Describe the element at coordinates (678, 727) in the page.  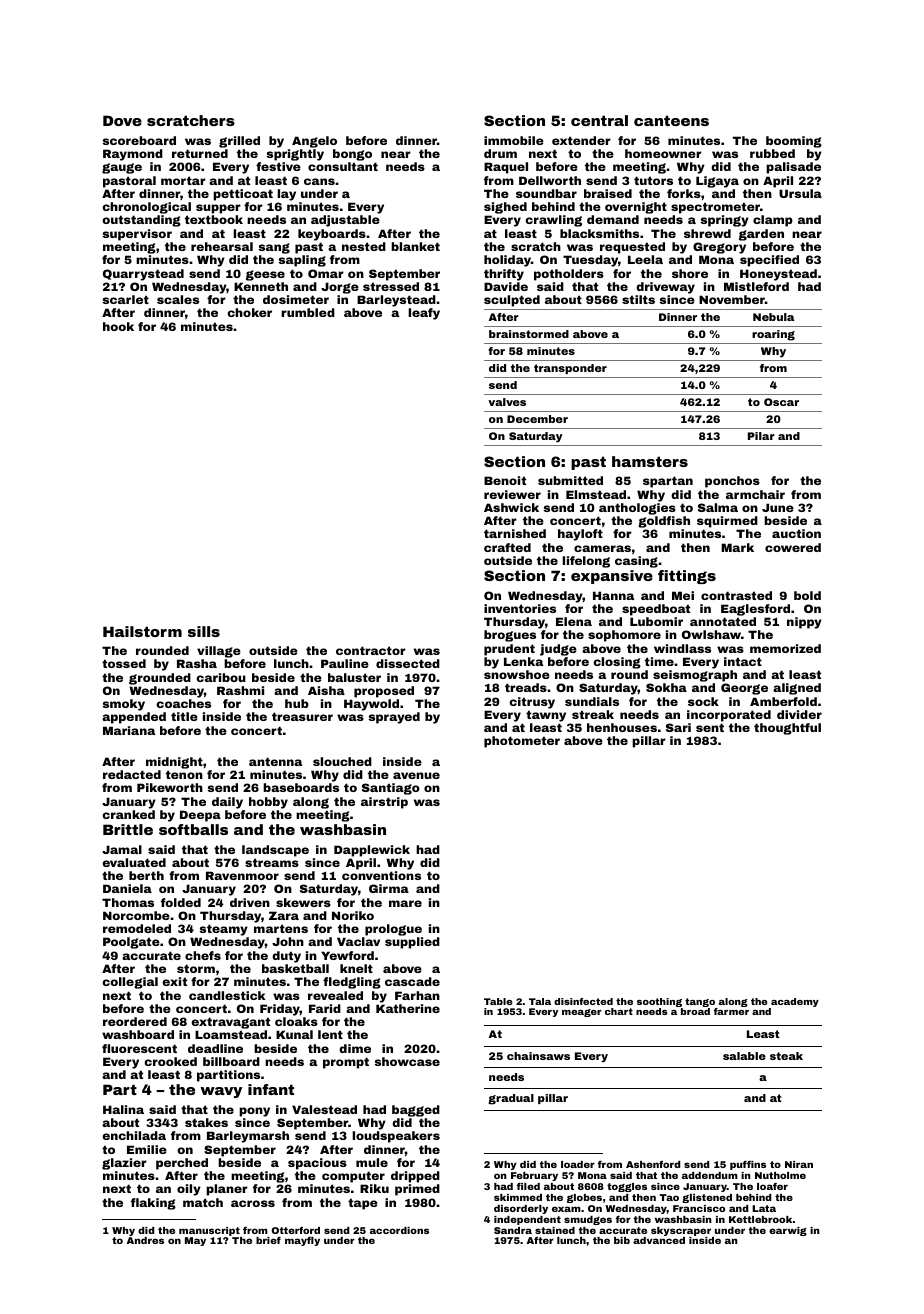
I see `Sari` at that location.
